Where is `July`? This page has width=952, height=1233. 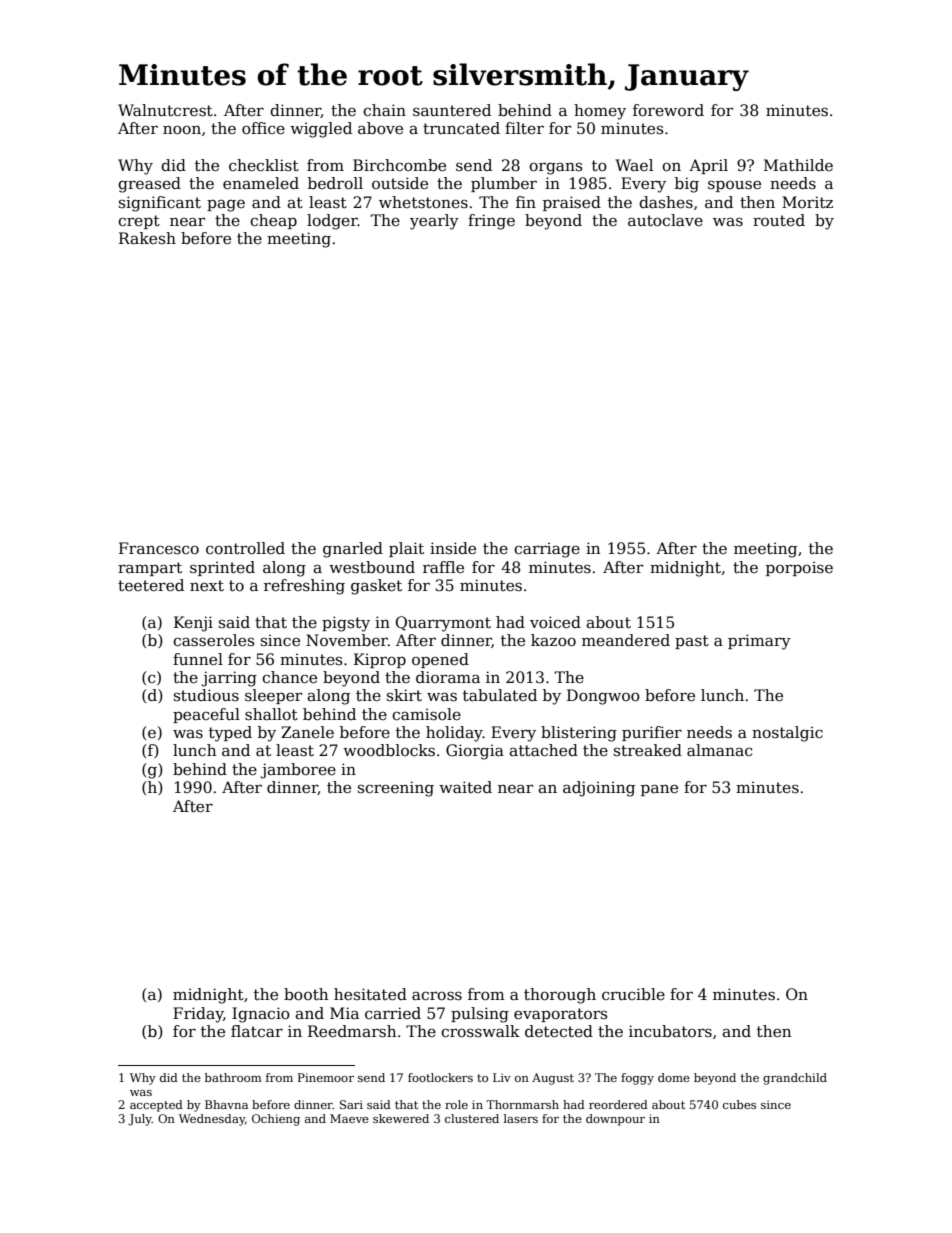
July is located at coordinates (140, 1120).
